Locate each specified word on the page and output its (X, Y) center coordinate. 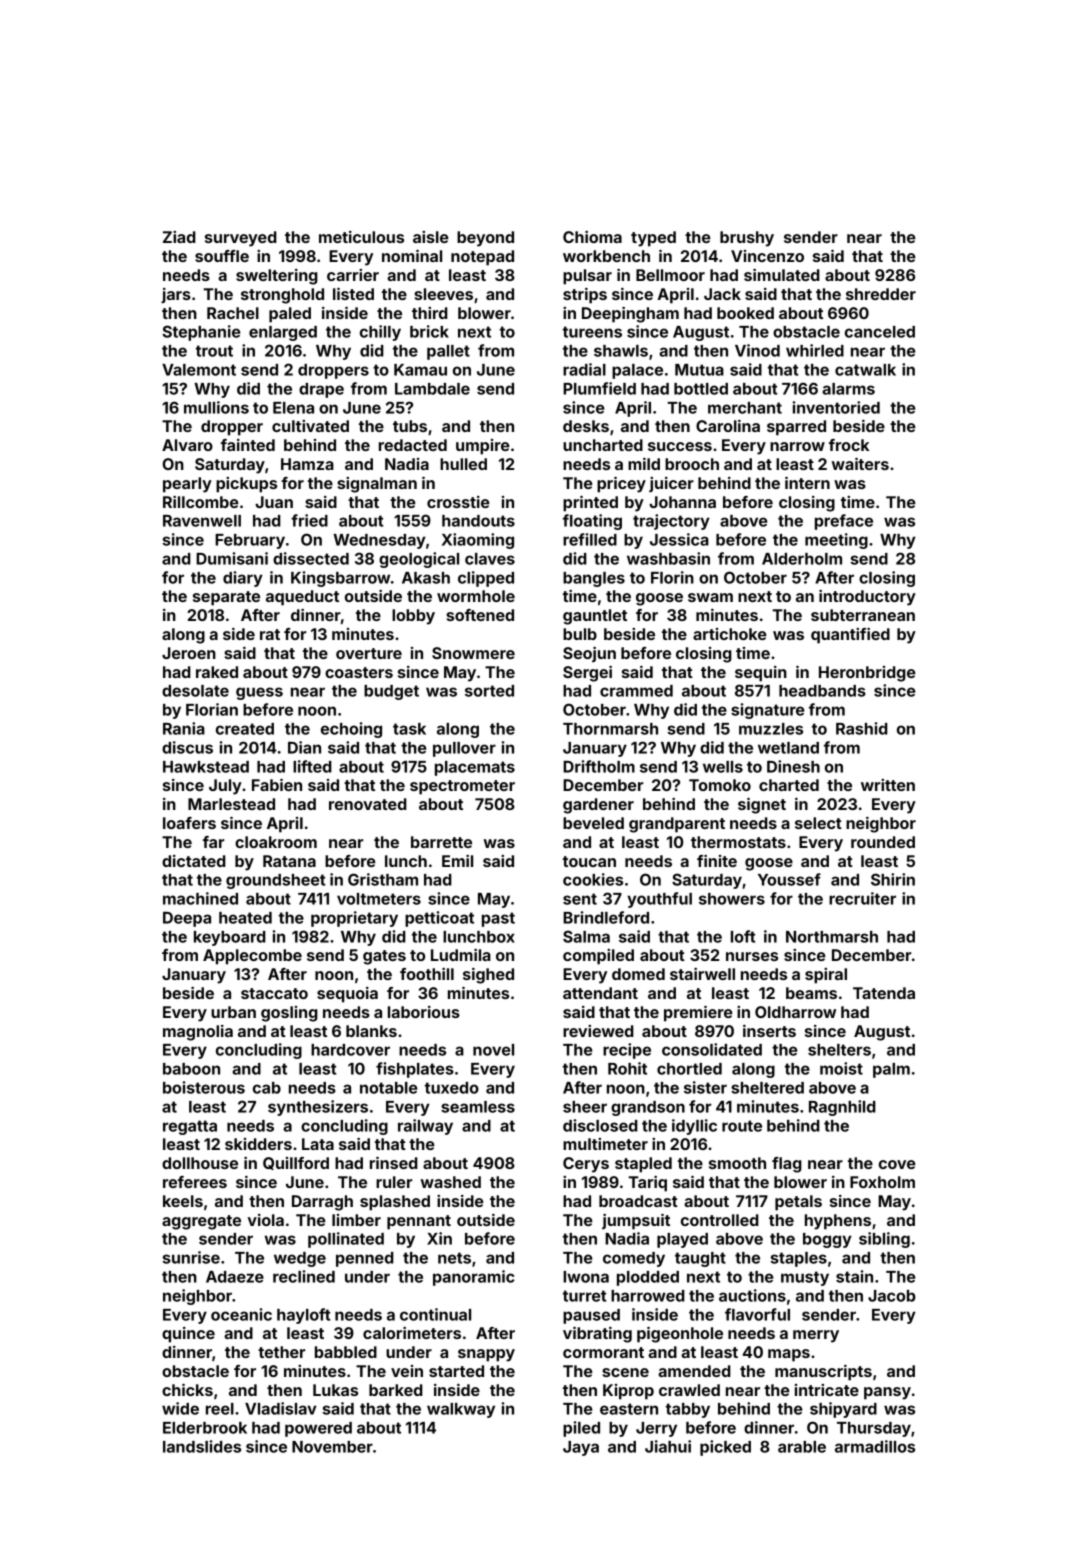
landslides (202, 1446)
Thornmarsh (610, 729)
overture (369, 653)
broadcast (638, 1201)
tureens (592, 332)
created (245, 729)
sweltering (277, 277)
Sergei (587, 674)
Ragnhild (842, 1108)
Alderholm (802, 559)
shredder (881, 294)
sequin (761, 674)
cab (267, 1088)
